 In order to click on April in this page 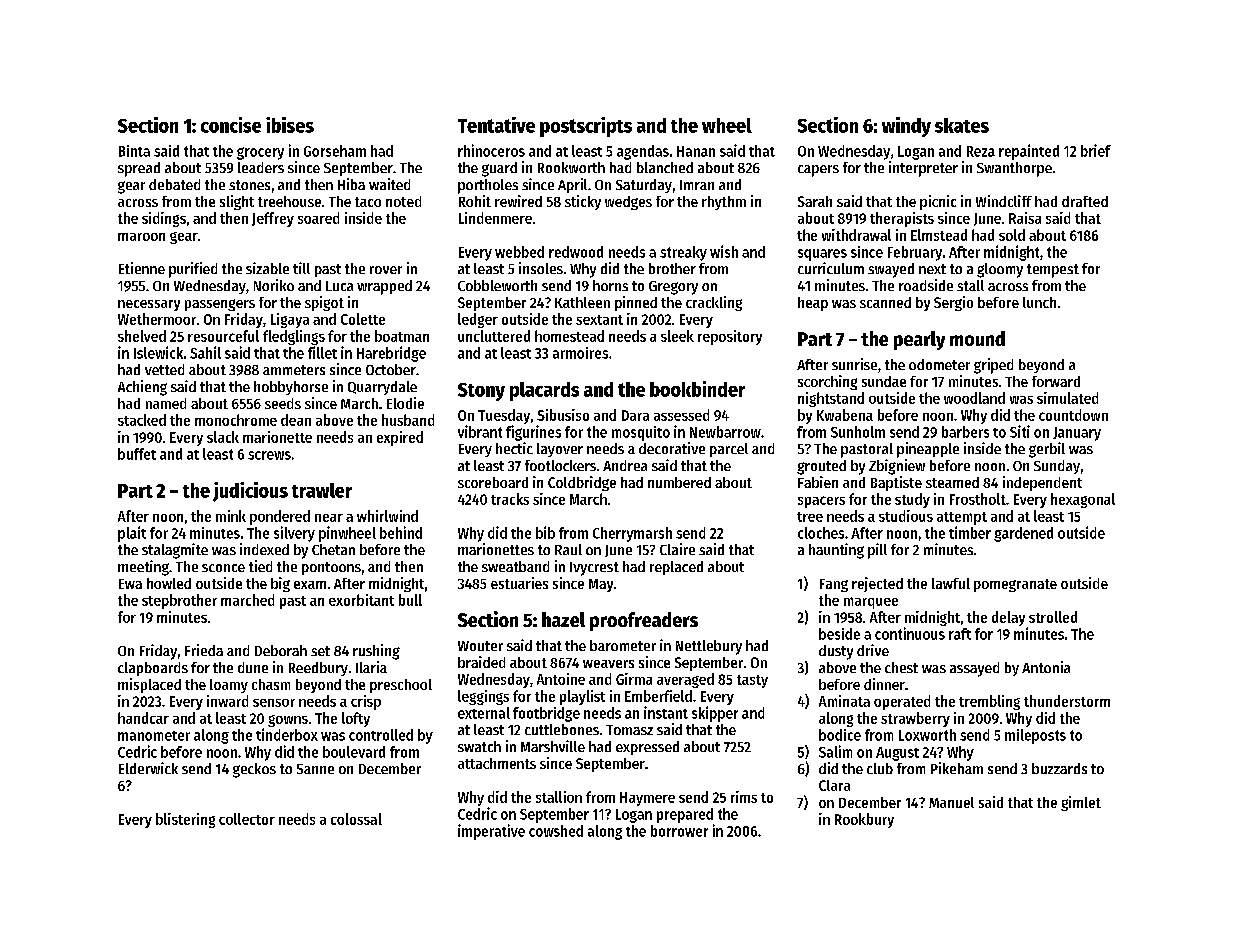, I will do `click(572, 185)`.
